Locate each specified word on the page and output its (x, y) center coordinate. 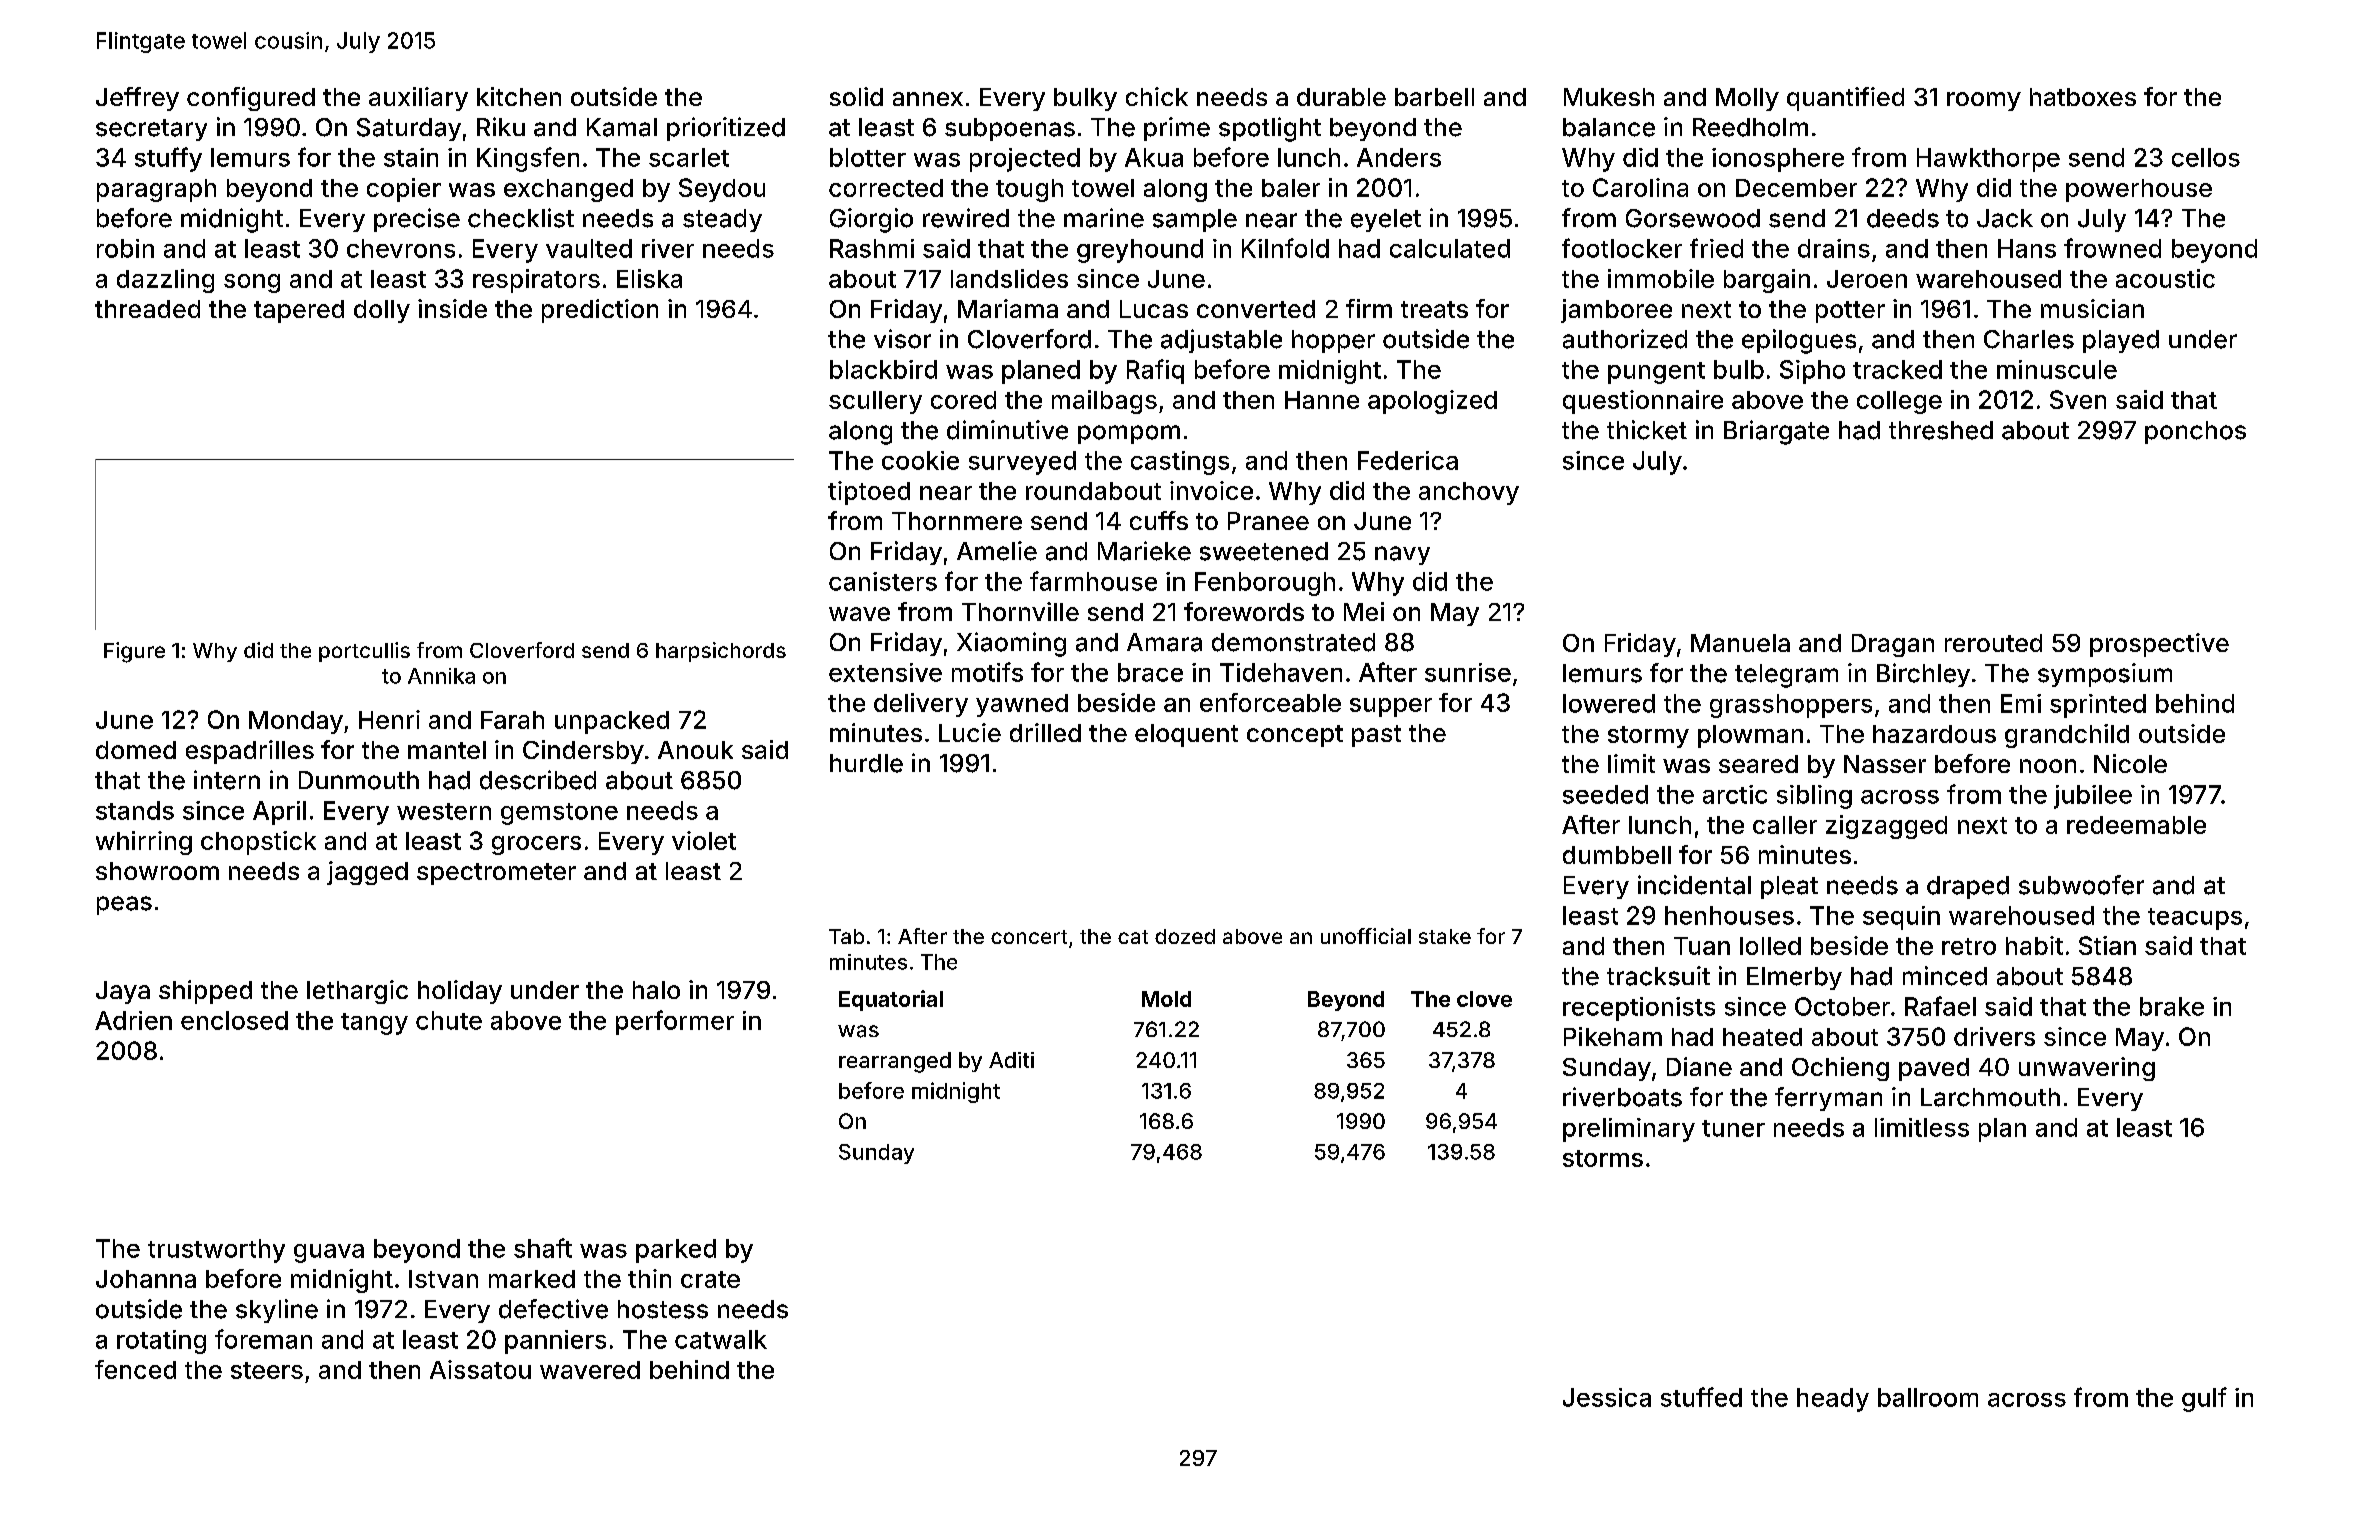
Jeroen (1867, 279)
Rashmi (872, 248)
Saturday (409, 129)
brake (2172, 1006)
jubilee (2093, 797)
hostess (663, 1309)
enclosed (234, 1020)
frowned (2112, 248)
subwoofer (2081, 885)
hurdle (866, 763)
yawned (1022, 705)
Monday (296, 722)
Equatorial (891, 1000)
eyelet (1386, 220)
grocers (536, 845)
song (252, 283)
